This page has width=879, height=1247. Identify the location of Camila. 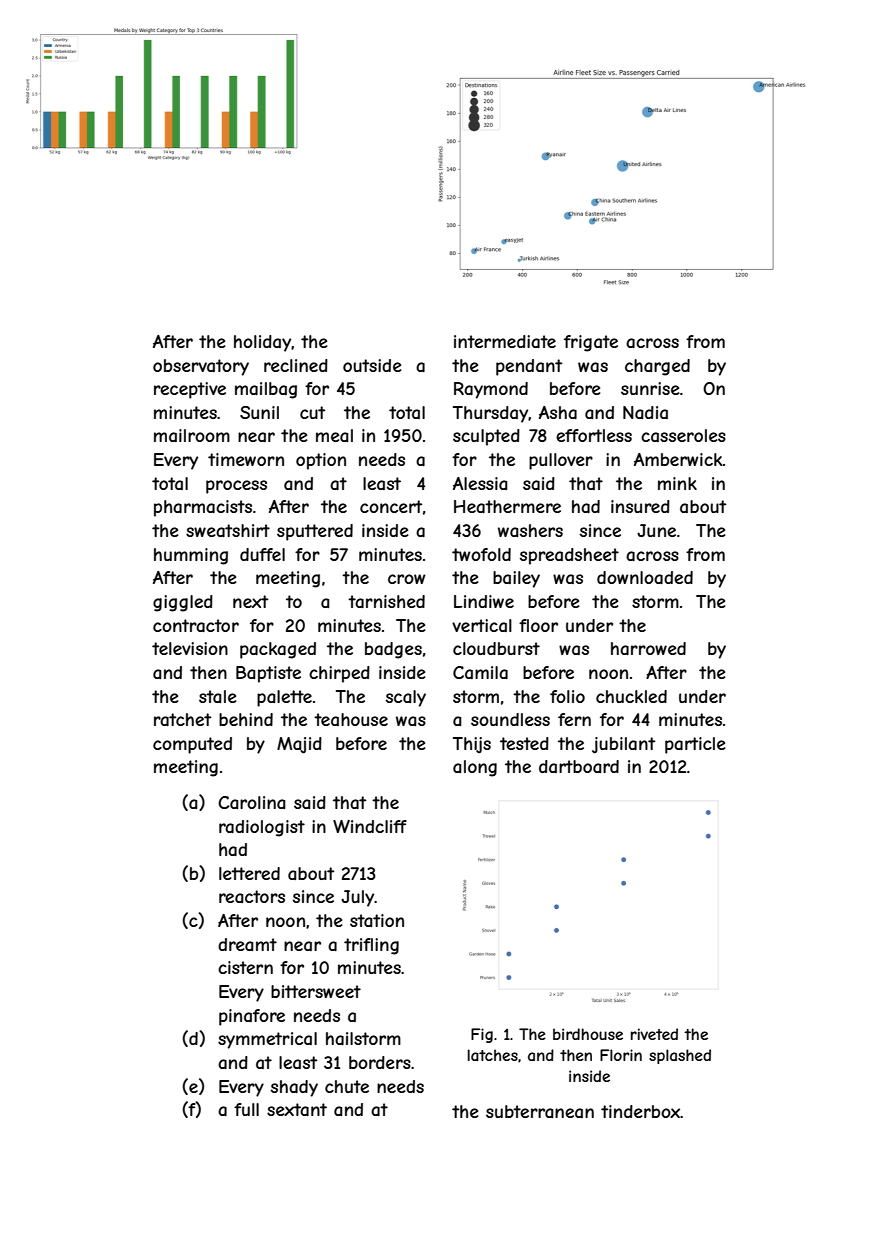
(480, 672).
